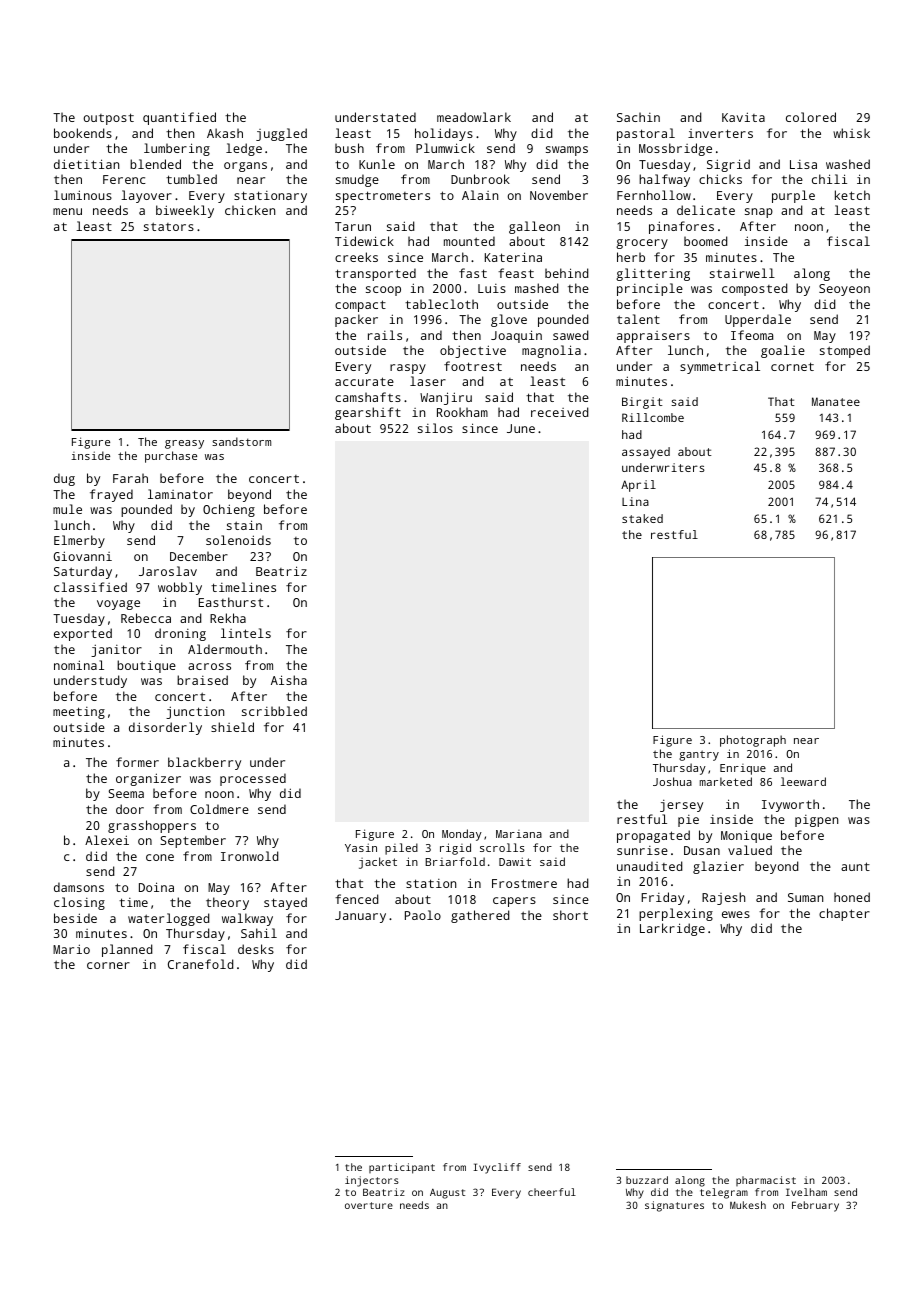  Describe the element at coordinates (179, 118) in the screenshot. I see `quantified` at that location.
